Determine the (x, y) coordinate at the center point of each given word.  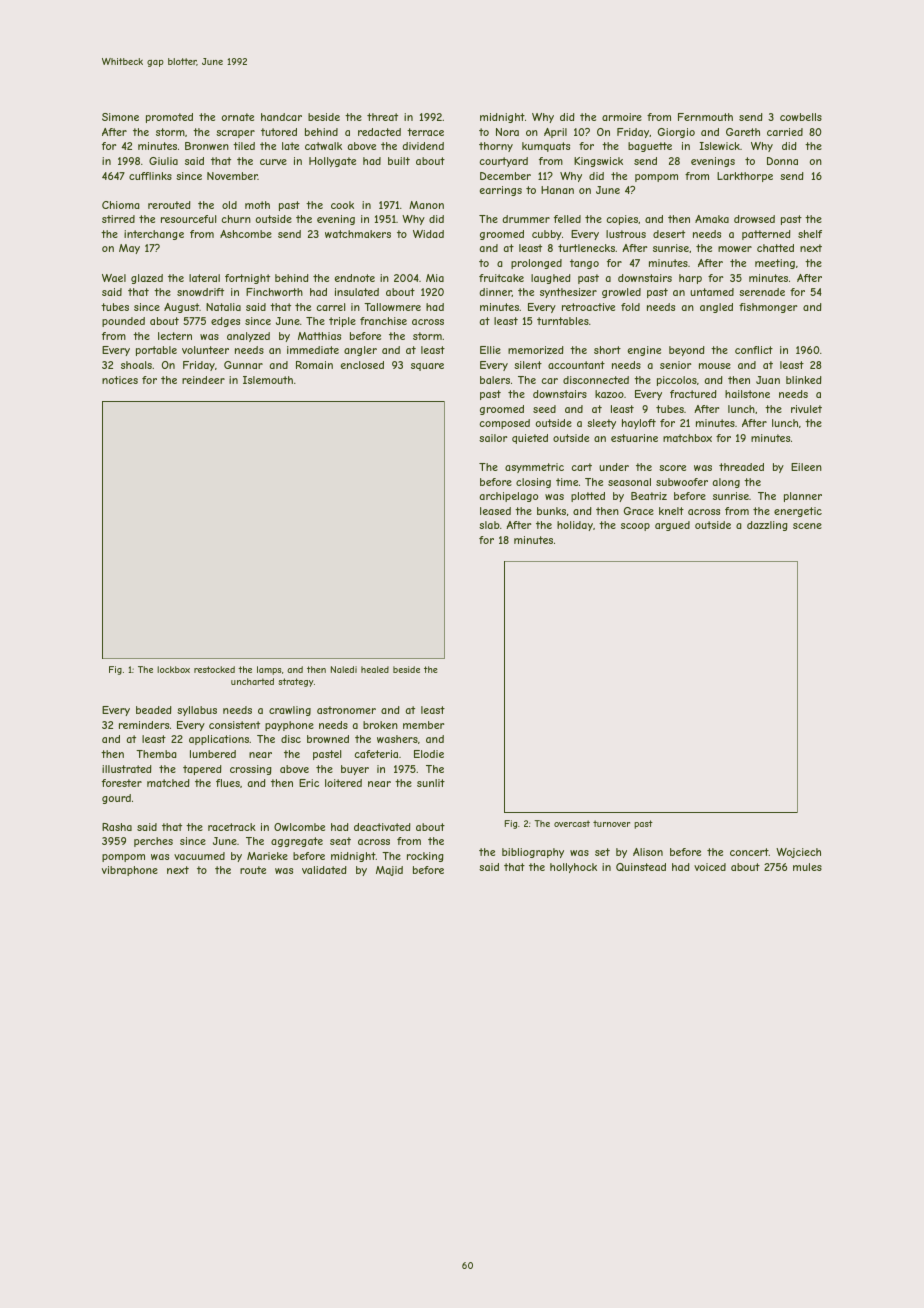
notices (120, 380)
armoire (622, 117)
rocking (425, 857)
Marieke (267, 856)
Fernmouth (705, 117)
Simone (120, 117)
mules (807, 867)
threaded (741, 467)
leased (495, 511)
